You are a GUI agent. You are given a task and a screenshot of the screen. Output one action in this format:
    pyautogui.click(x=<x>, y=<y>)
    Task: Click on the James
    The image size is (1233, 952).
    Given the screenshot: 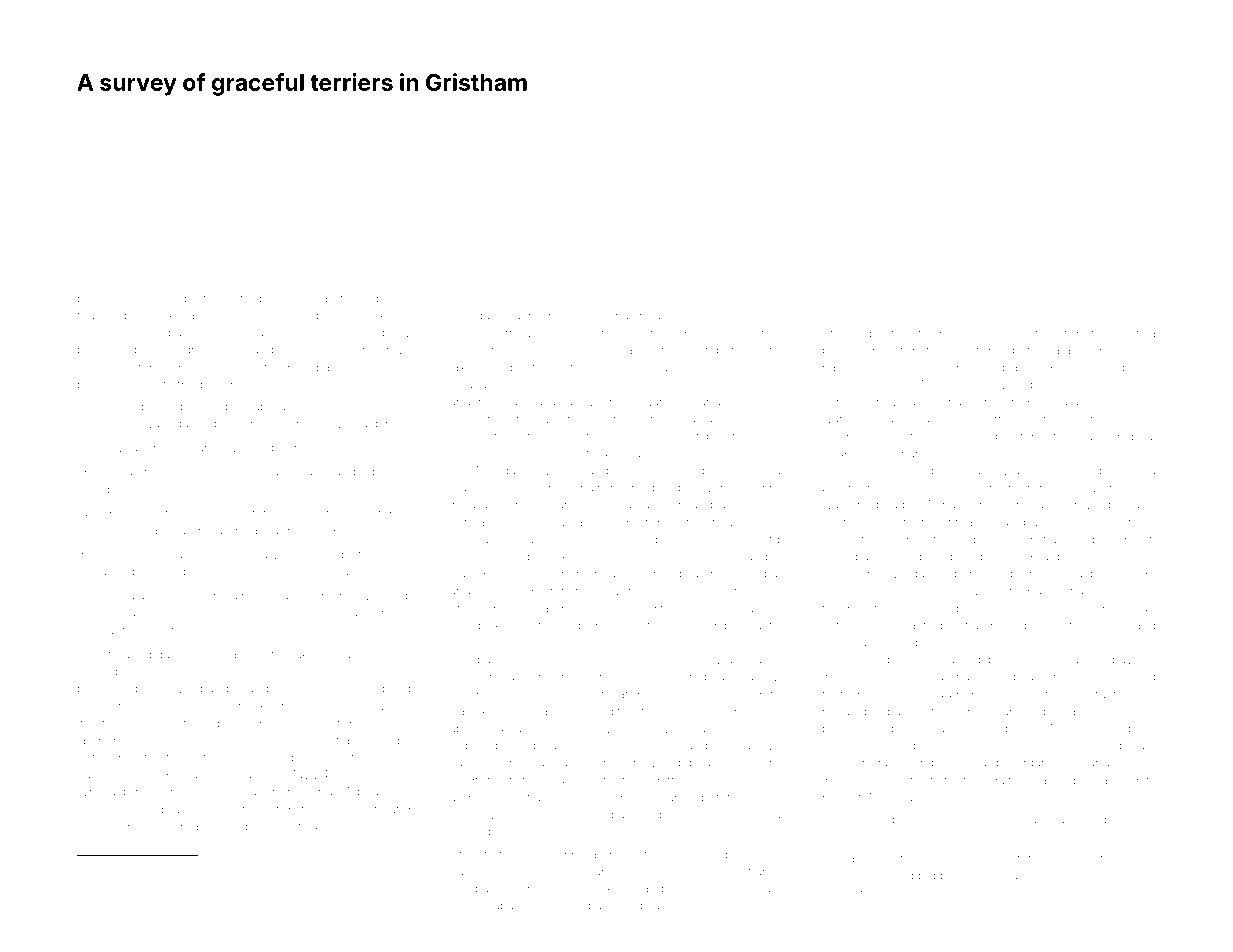 What is the action you would take?
    pyautogui.click(x=322, y=868)
